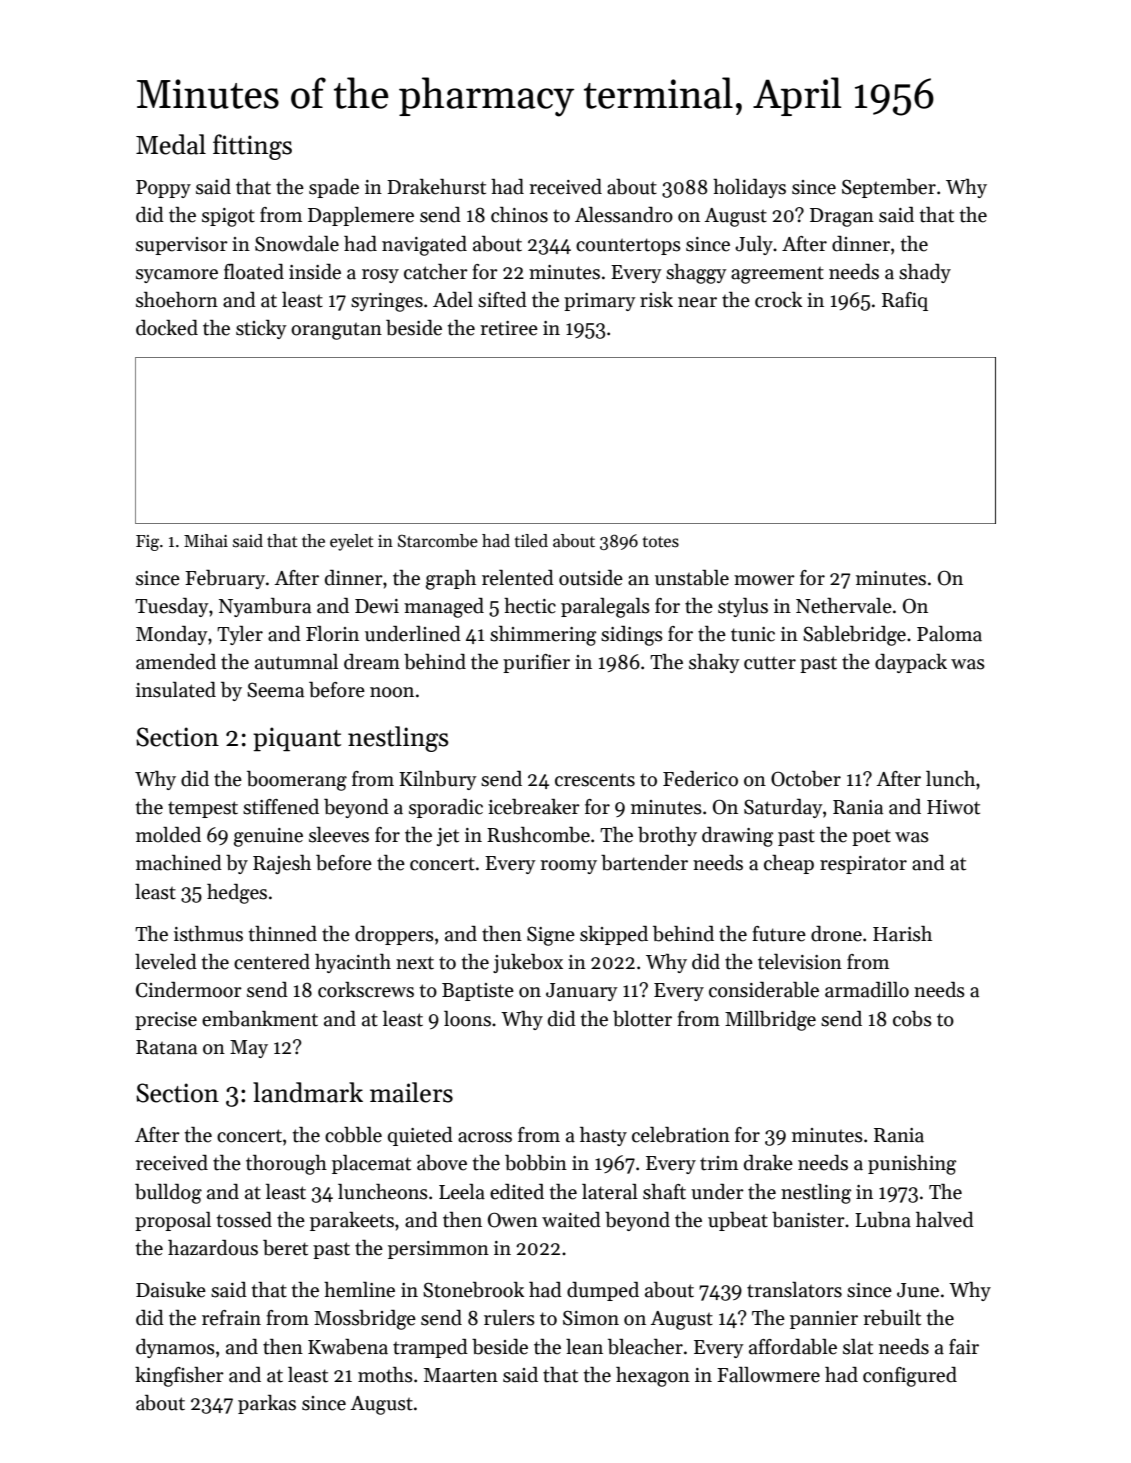 Image resolution: width=1131 pixels, height=1463 pixels. I want to click on catcher, so click(436, 272).
